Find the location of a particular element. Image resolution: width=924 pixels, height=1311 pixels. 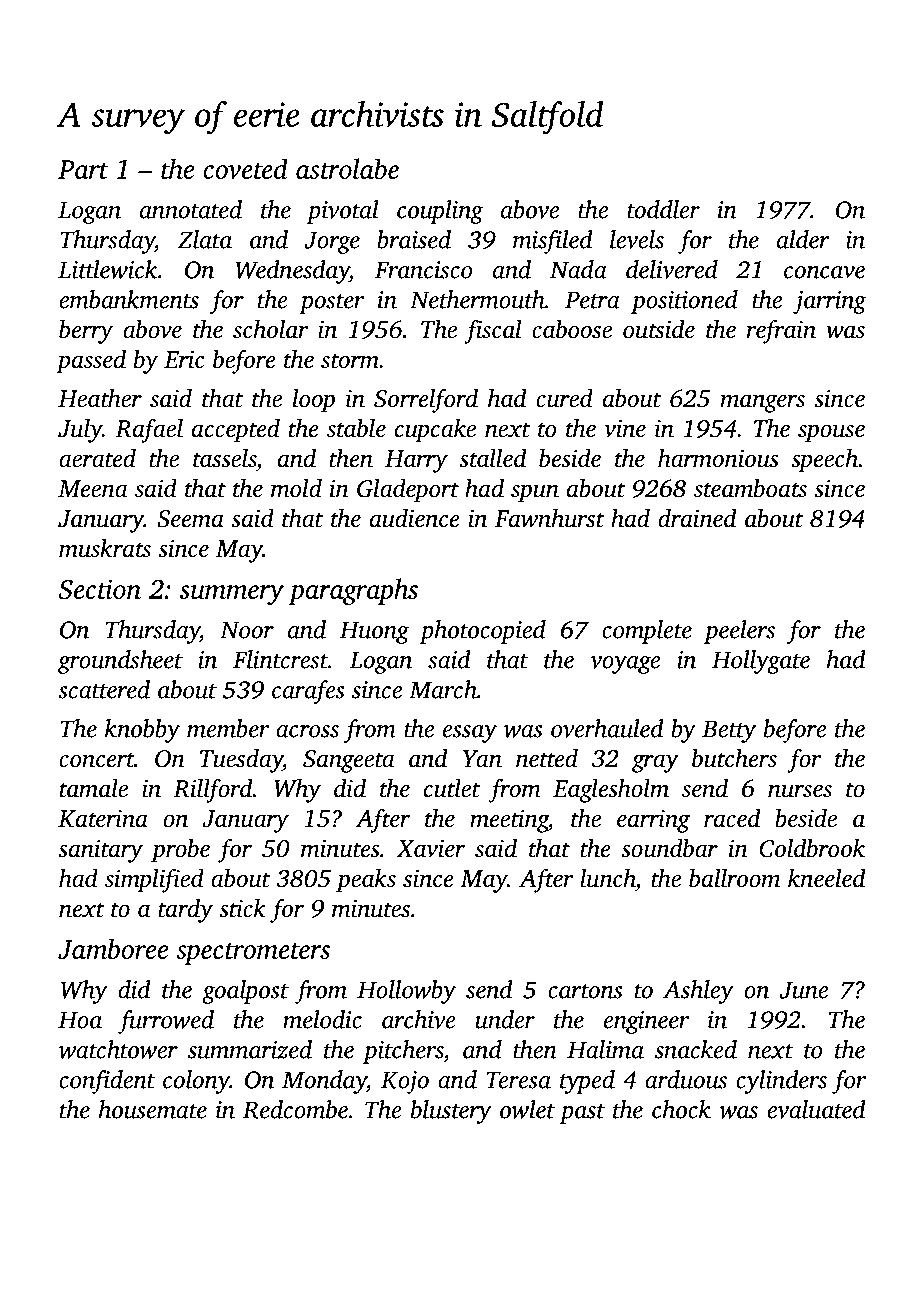

essay is located at coordinates (470, 734).
